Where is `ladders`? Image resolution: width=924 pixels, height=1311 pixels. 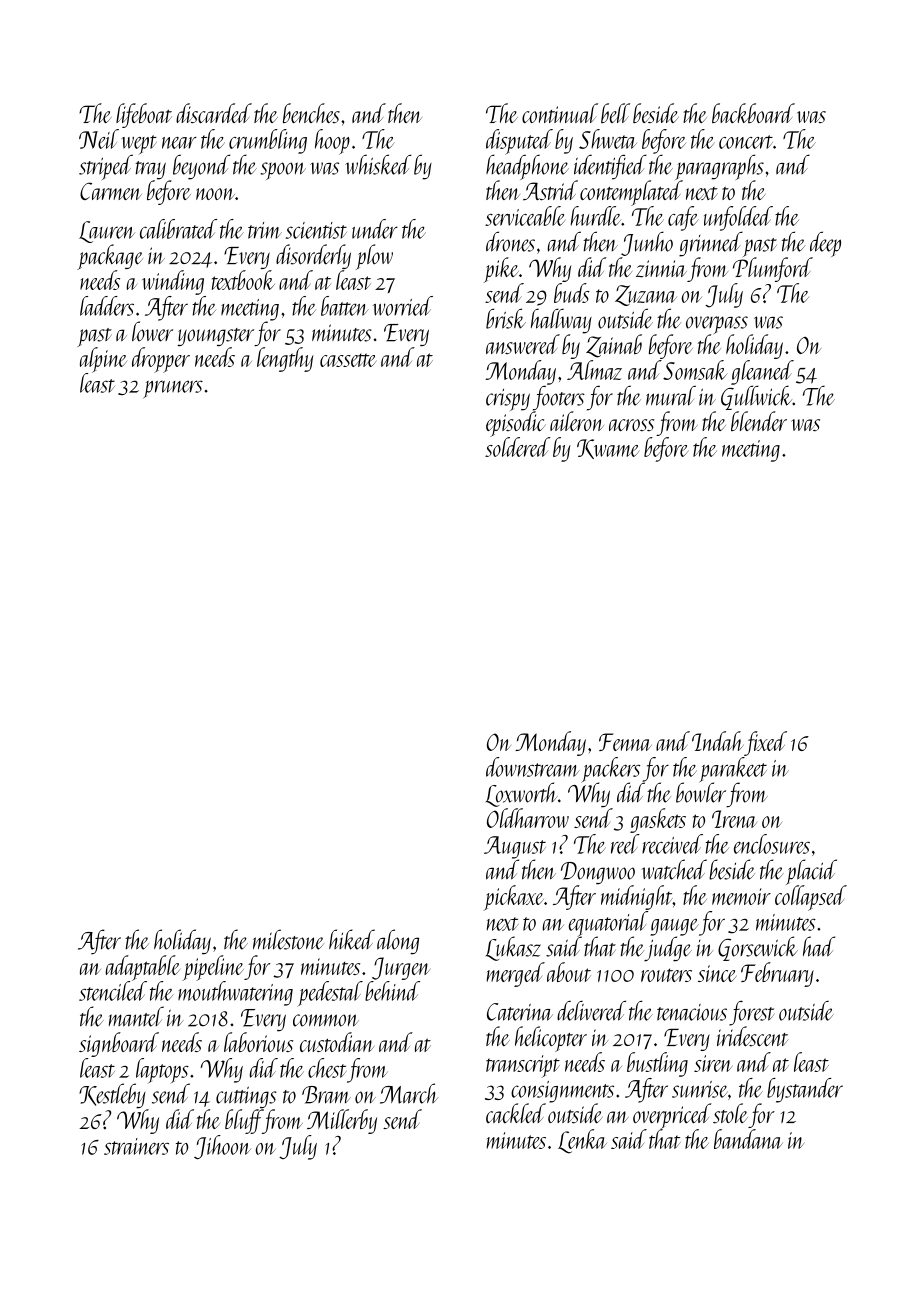
ladders is located at coordinates (107, 306).
